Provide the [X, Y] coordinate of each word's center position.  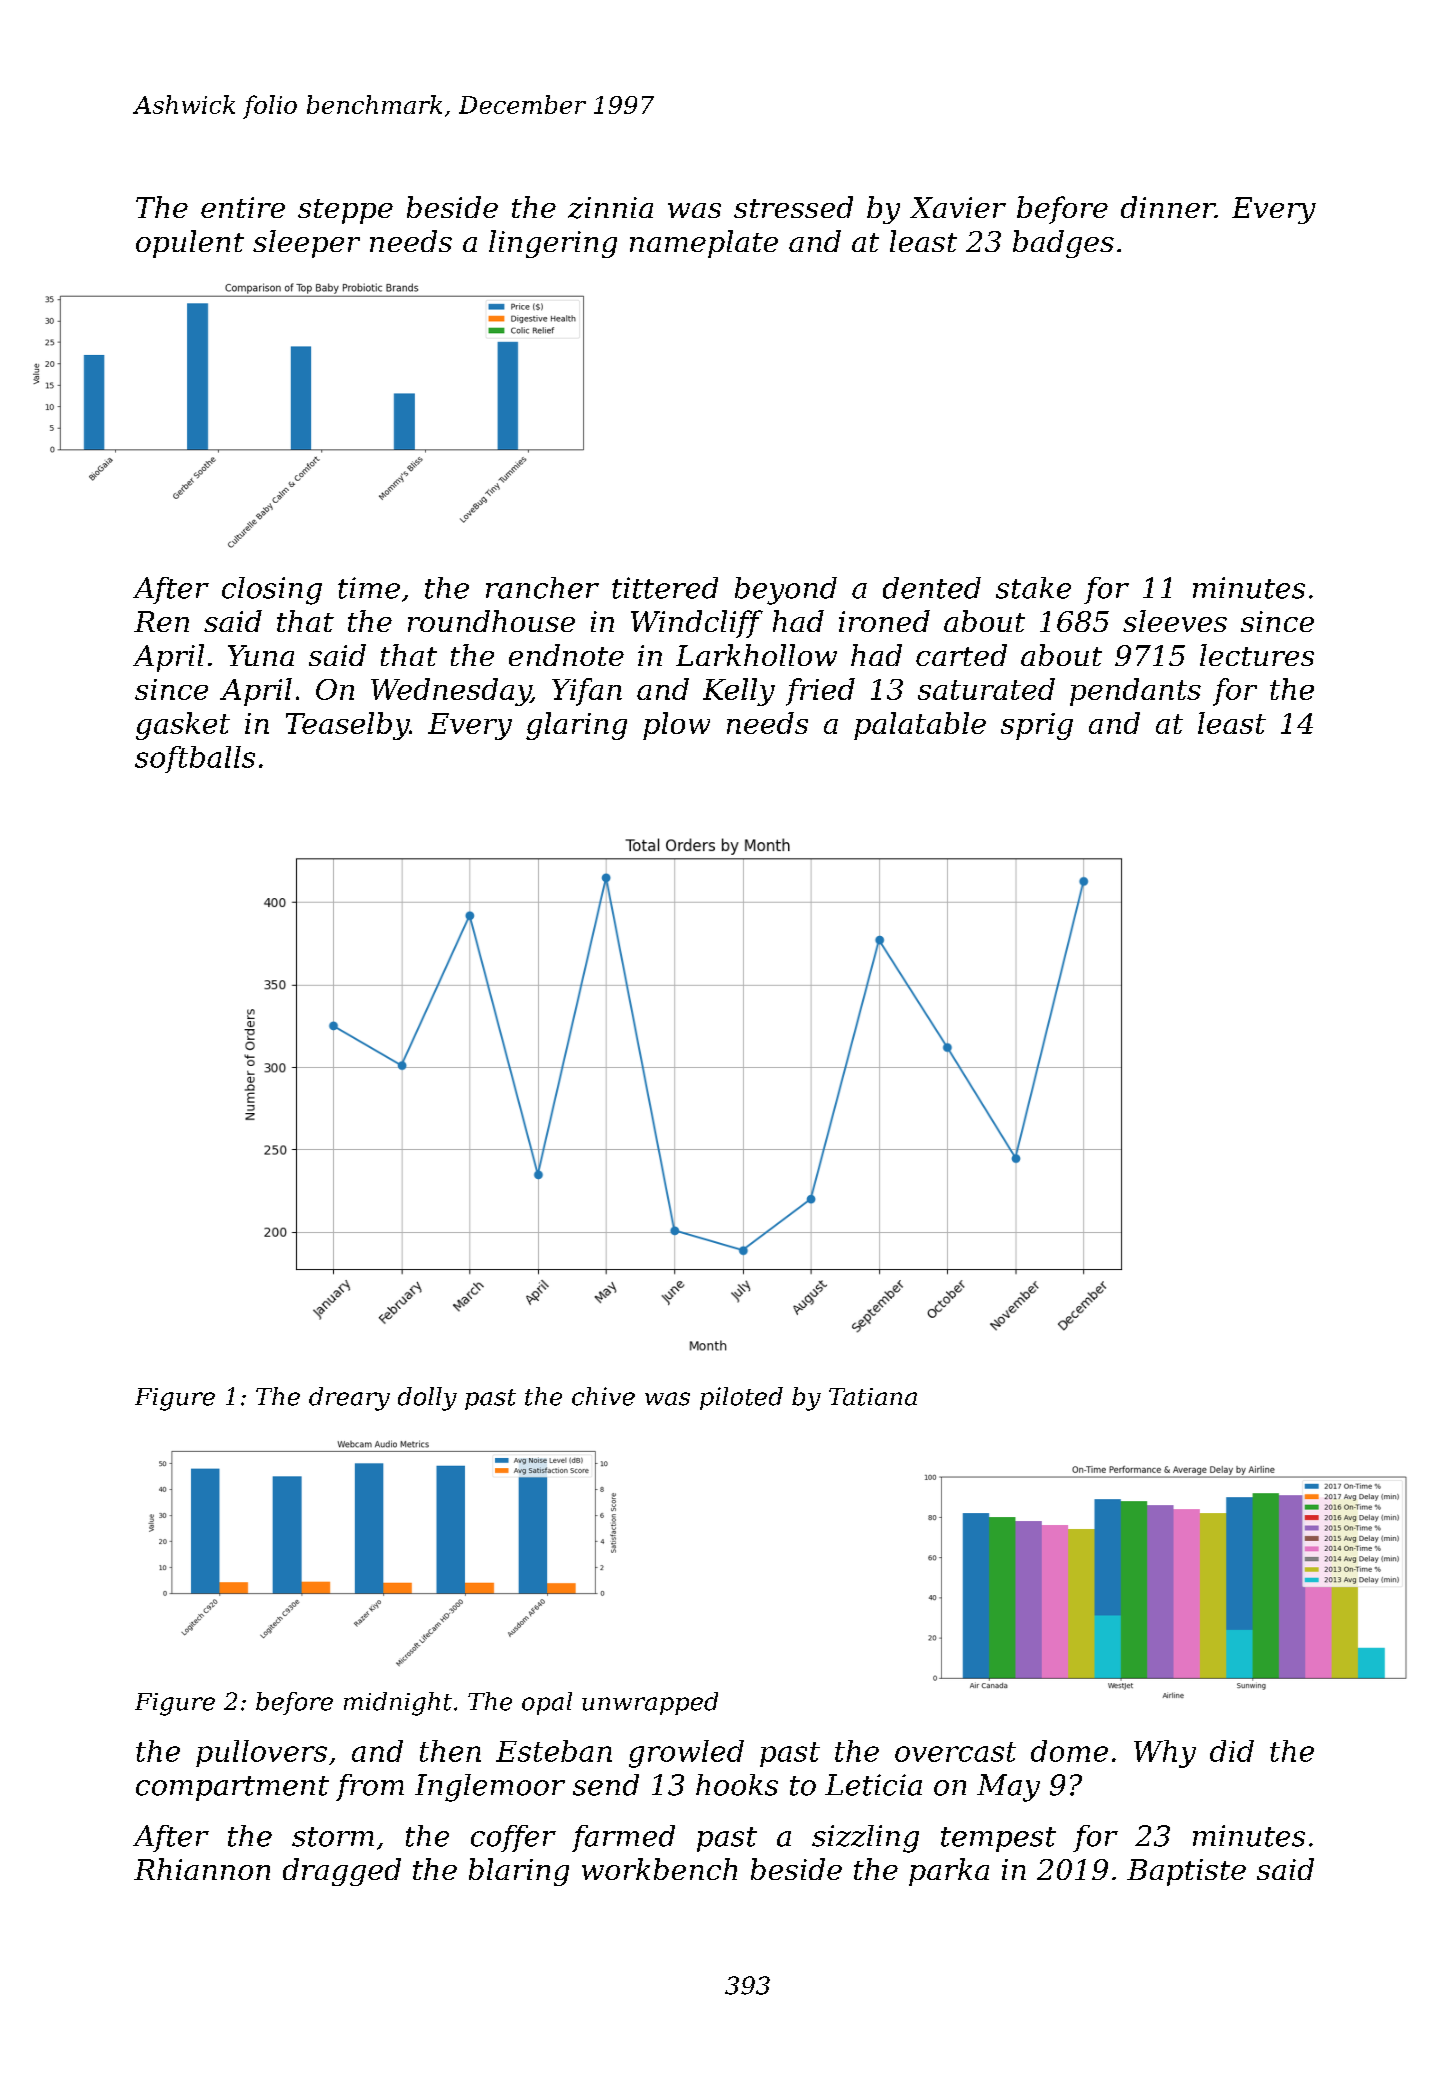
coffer [513, 1838]
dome [1069, 1751]
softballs [195, 759]
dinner [1168, 207]
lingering [553, 244]
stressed [793, 207]
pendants [1135, 692]
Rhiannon [202, 1869]
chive [603, 1396]
